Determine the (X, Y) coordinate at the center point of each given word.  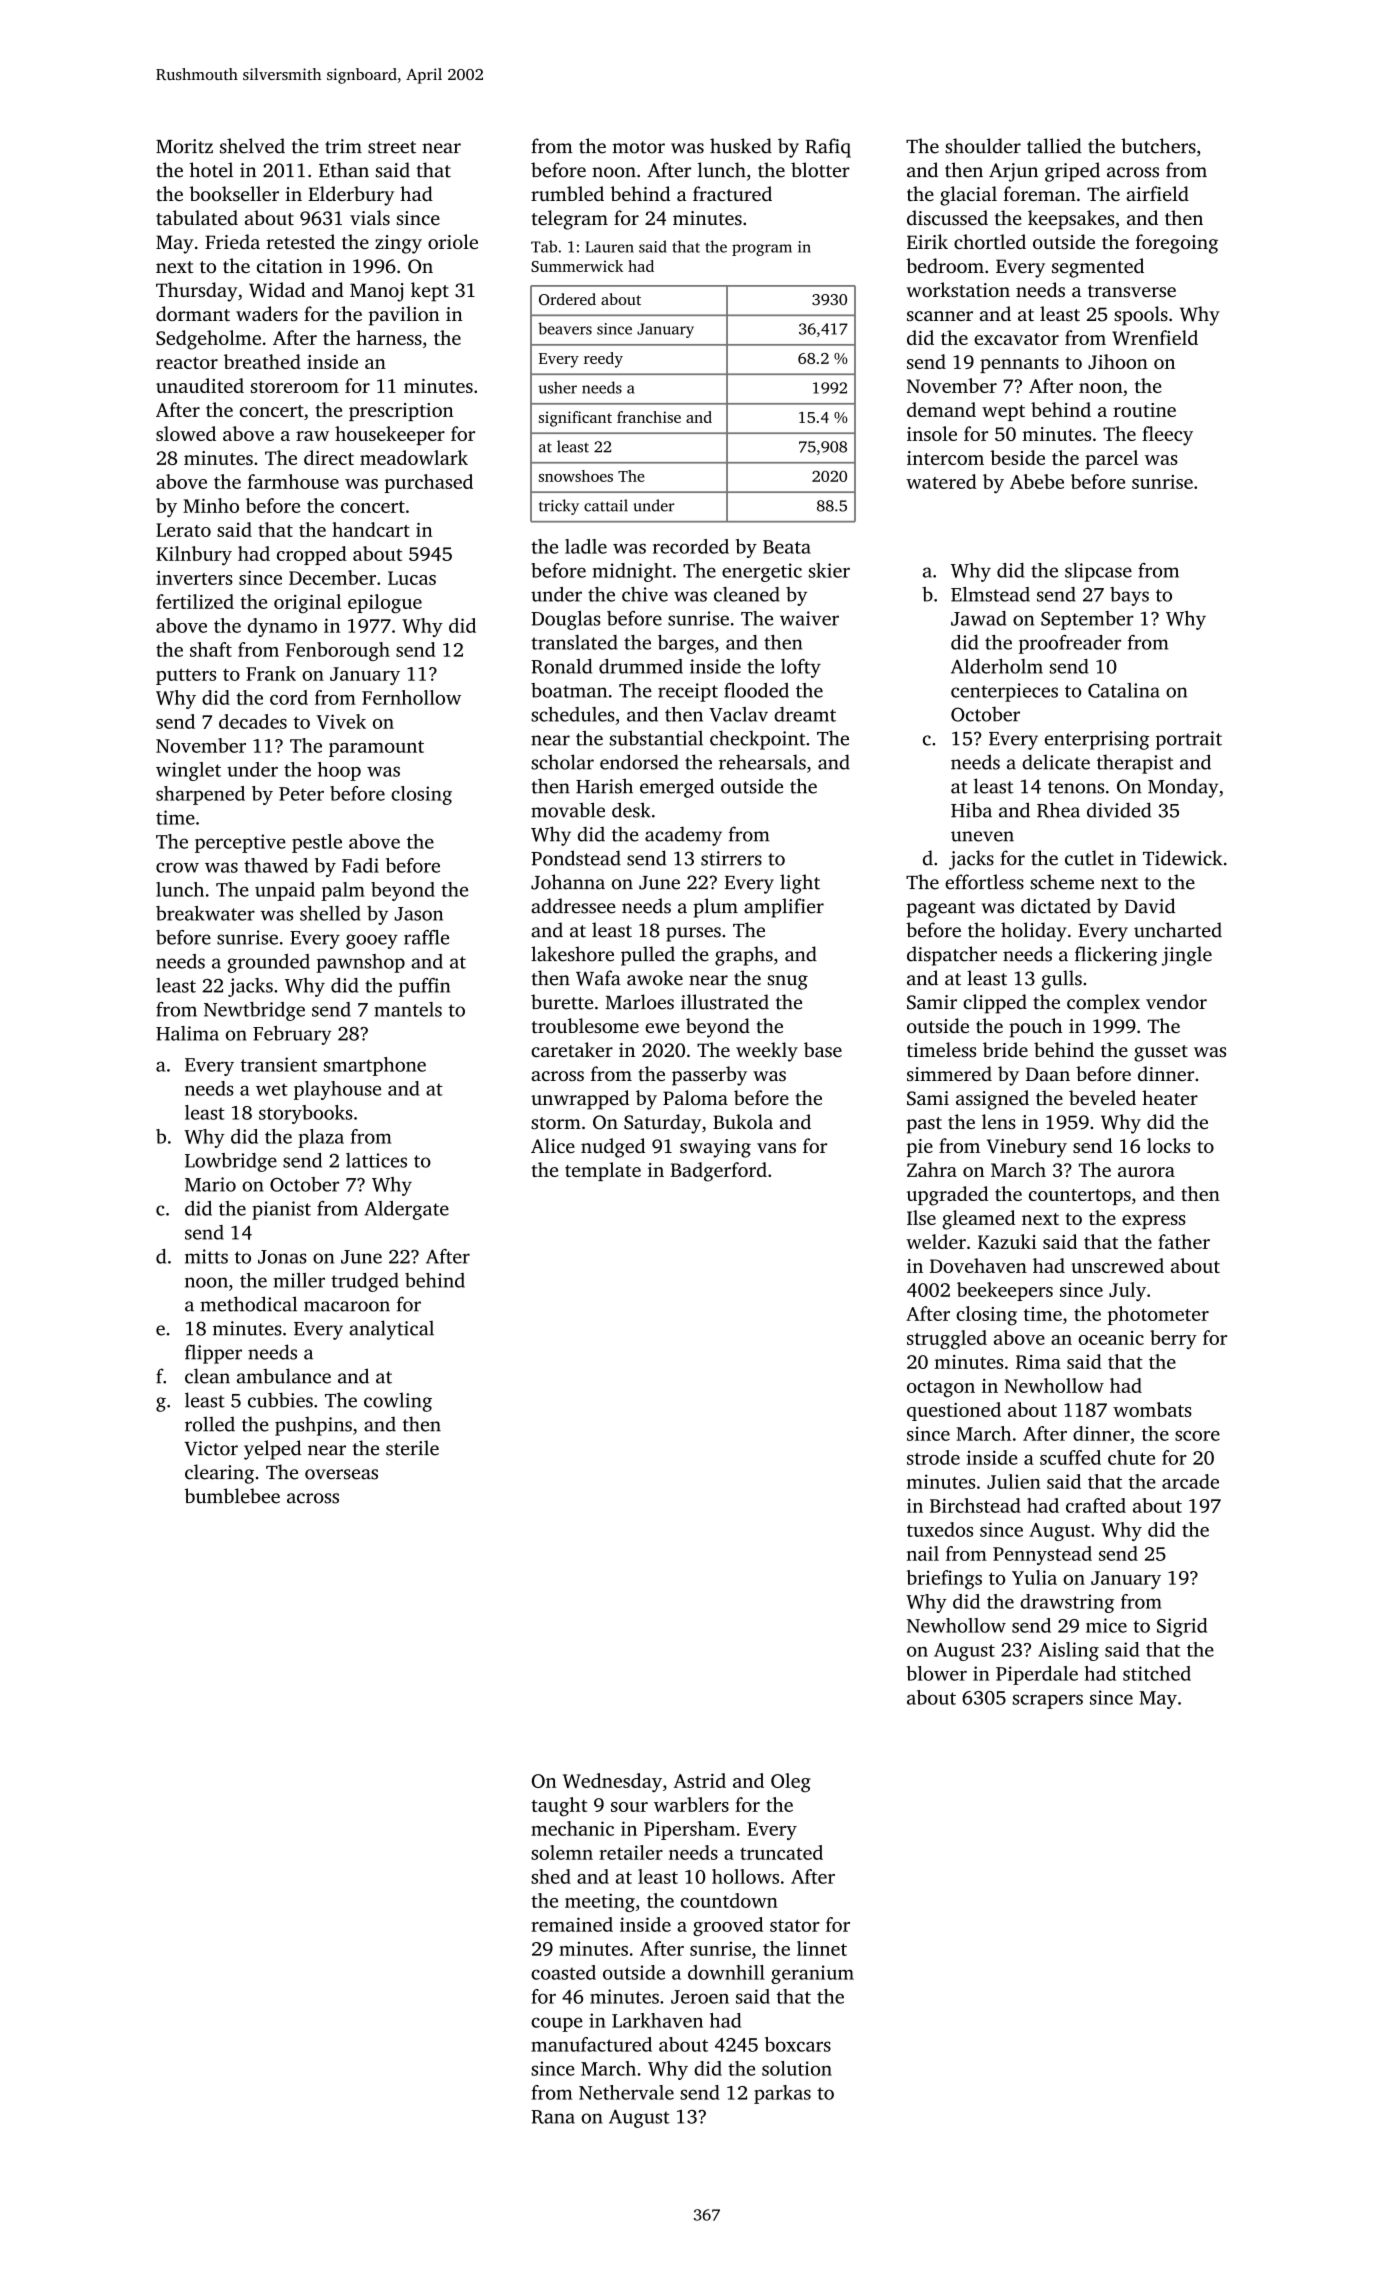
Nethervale (626, 2092)
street (392, 147)
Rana (553, 2117)
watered (941, 481)
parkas (782, 2094)
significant (575, 419)
